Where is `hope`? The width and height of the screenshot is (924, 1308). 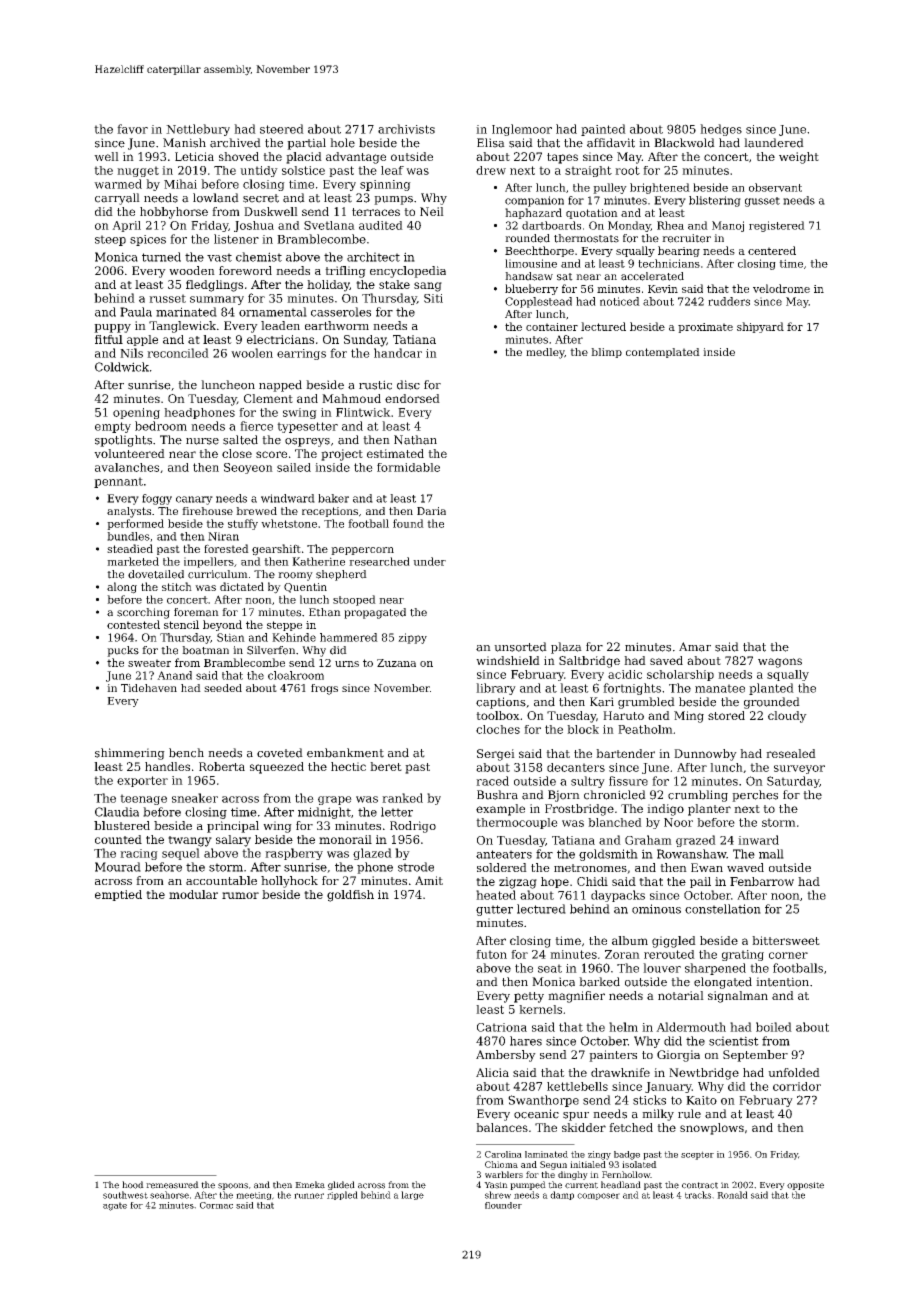
hope is located at coordinates (555, 882).
